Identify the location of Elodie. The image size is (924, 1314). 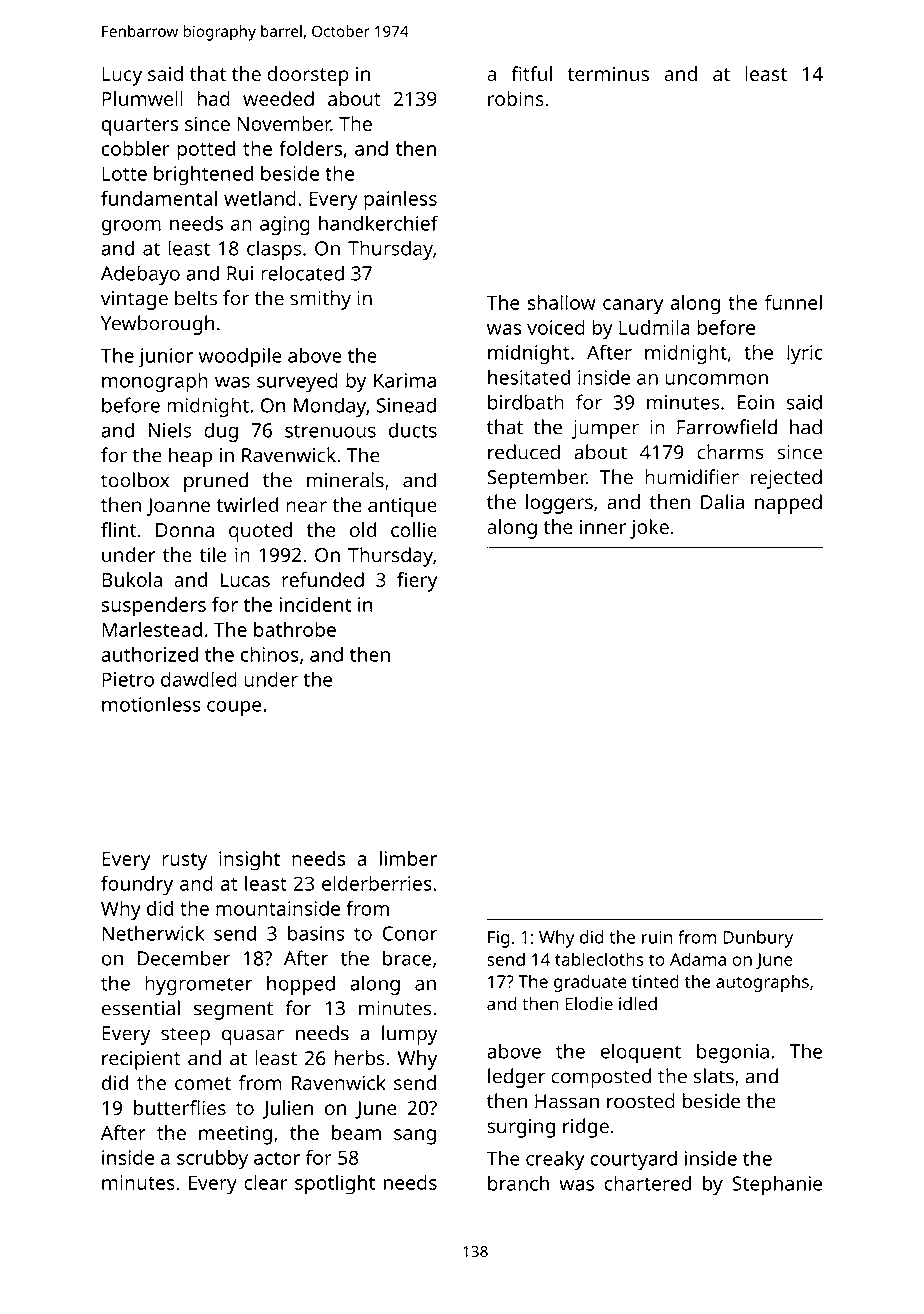
(589, 1004).
